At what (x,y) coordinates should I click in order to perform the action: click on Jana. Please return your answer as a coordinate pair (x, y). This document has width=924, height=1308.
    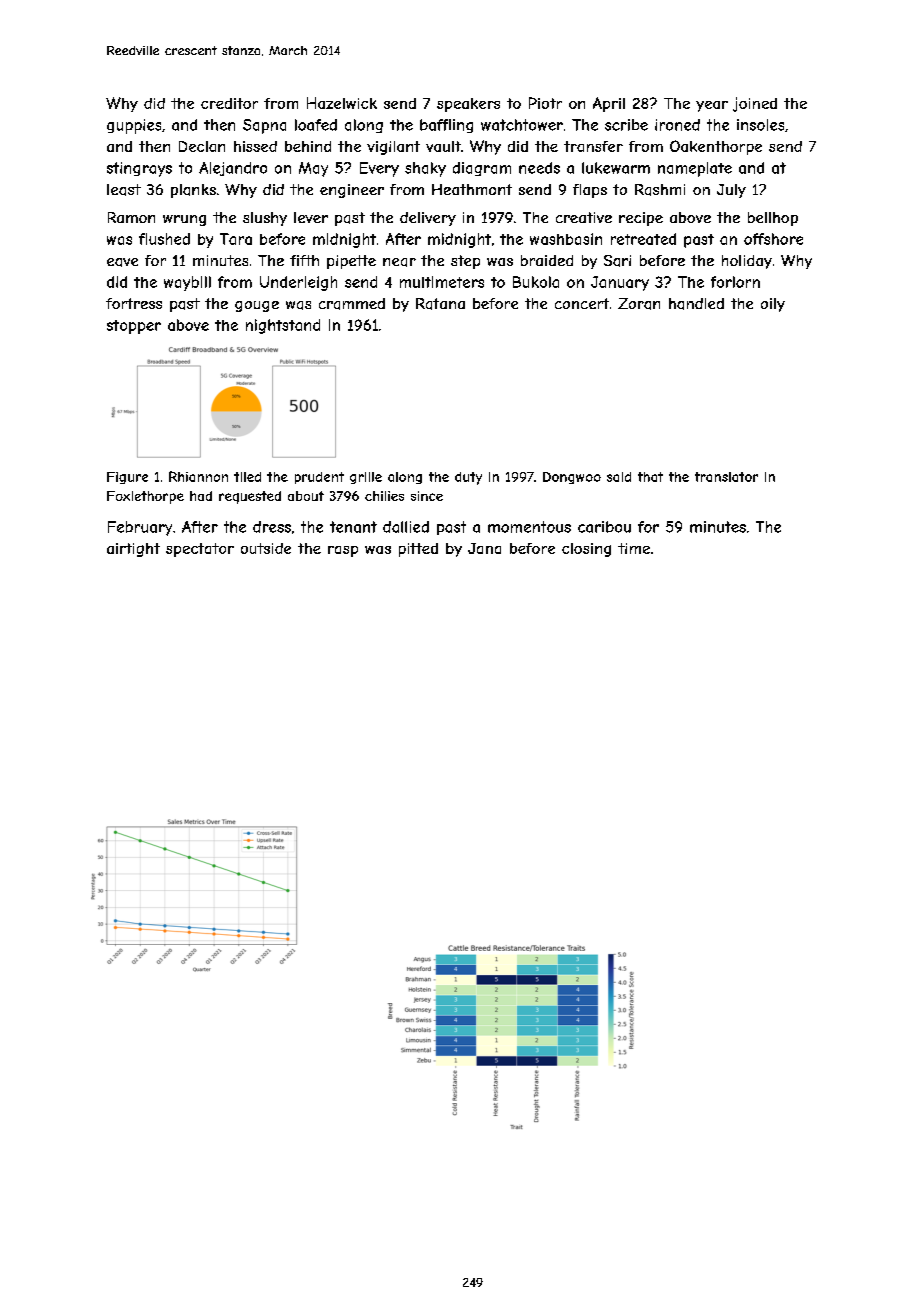
    Looking at the image, I should click on (484, 548).
